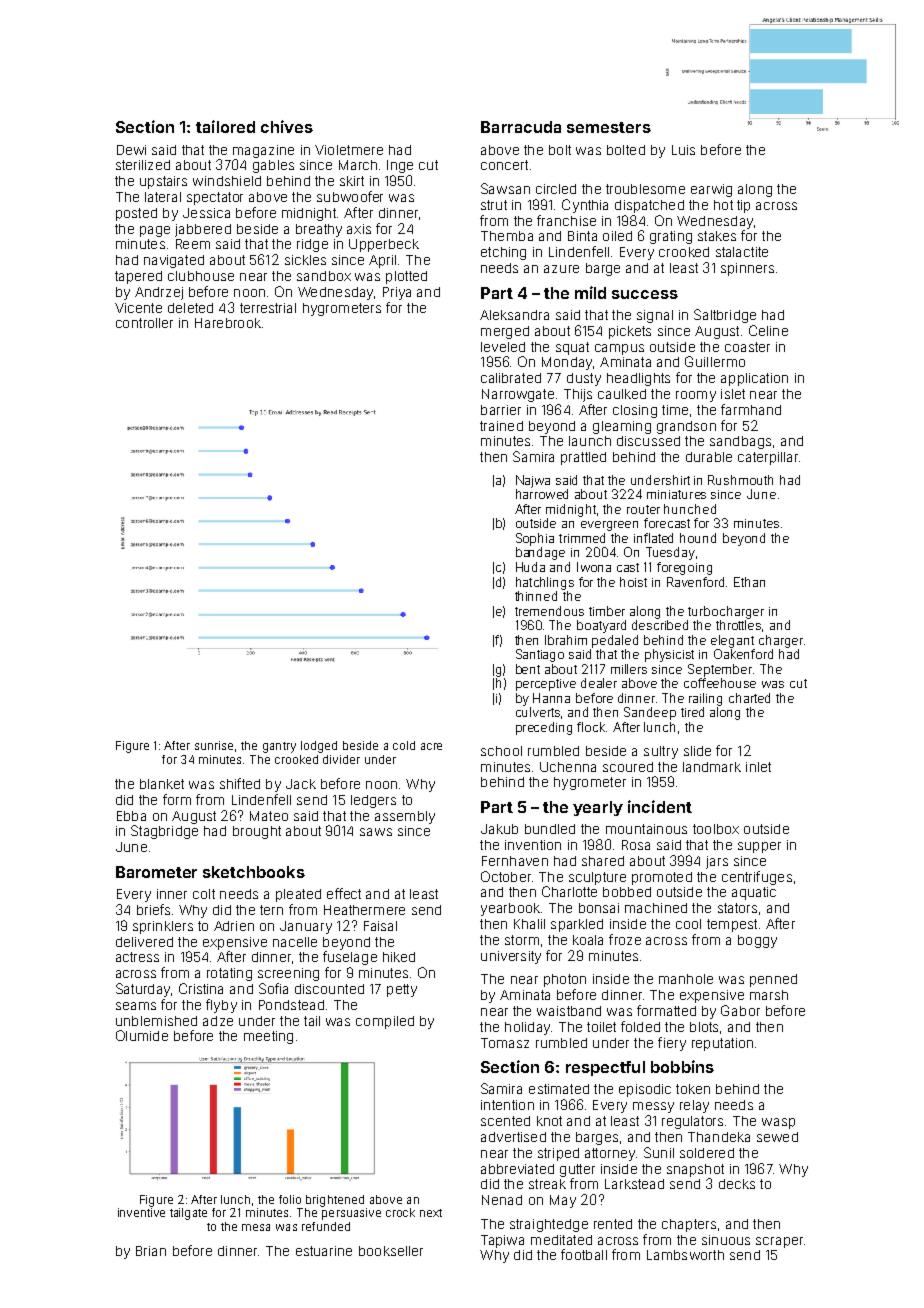 The height and width of the page is (1308, 924). Describe the element at coordinates (758, 767) in the page. I see `inlet` at that location.
